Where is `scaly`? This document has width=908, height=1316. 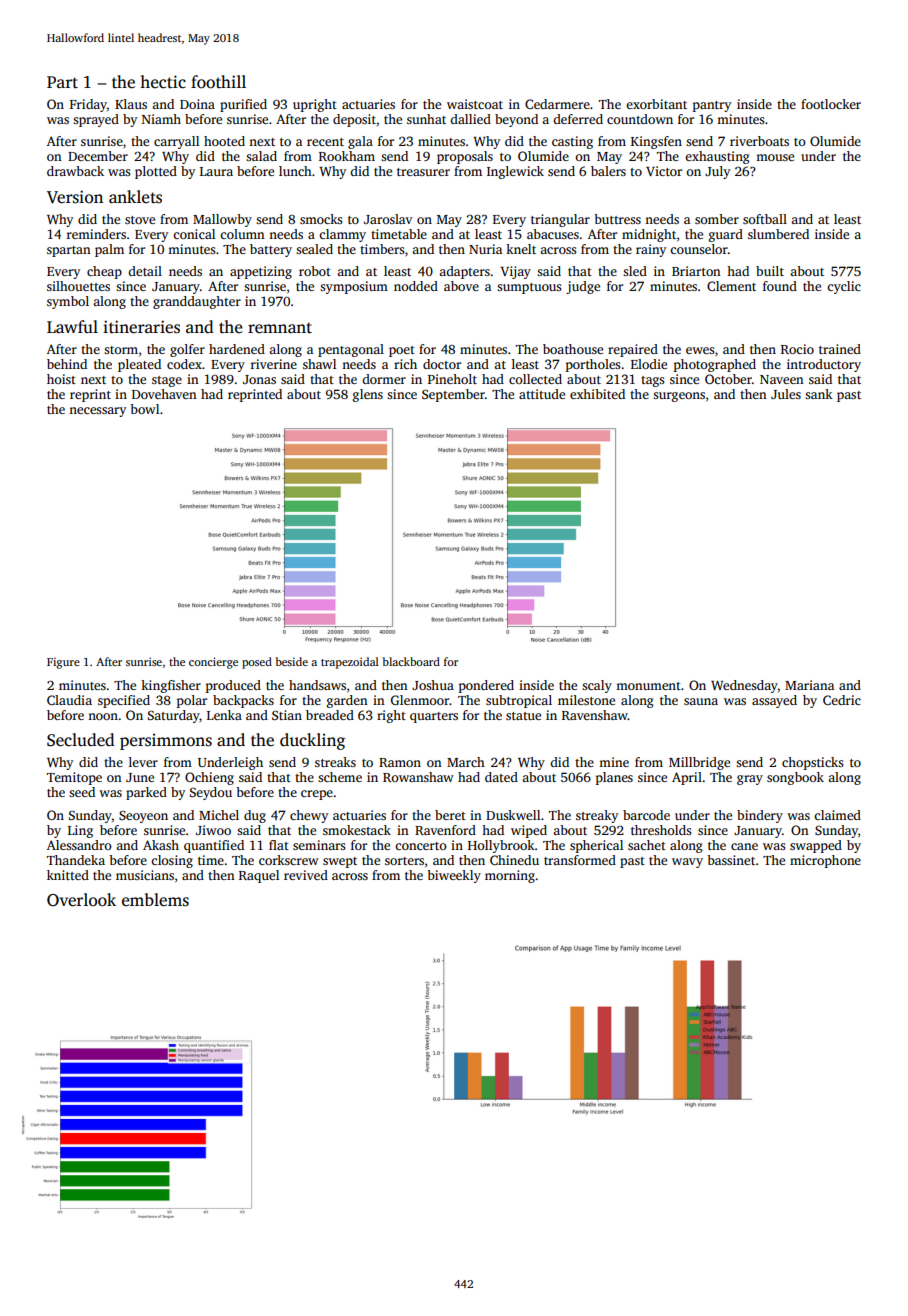 scaly is located at coordinates (597, 686).
